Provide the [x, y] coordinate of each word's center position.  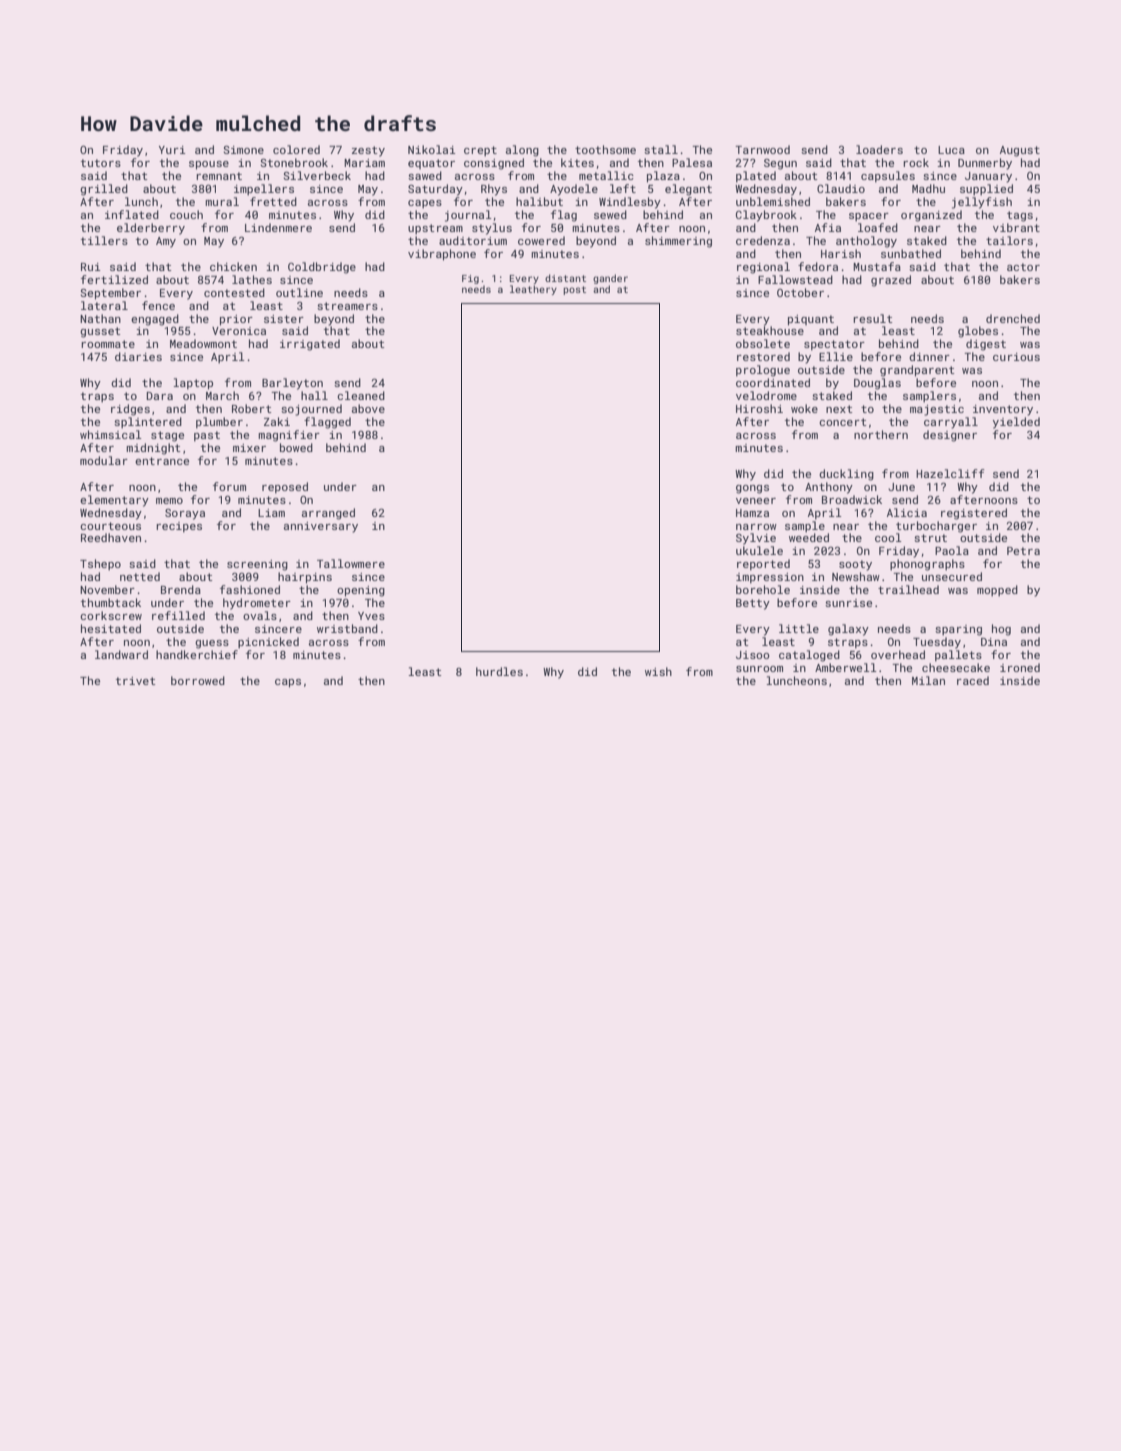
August [1020, 151]
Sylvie [756, 539]
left [623, 188]
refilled [178, 615]
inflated [132, 214]
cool [888, 537]
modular [104, 460]
